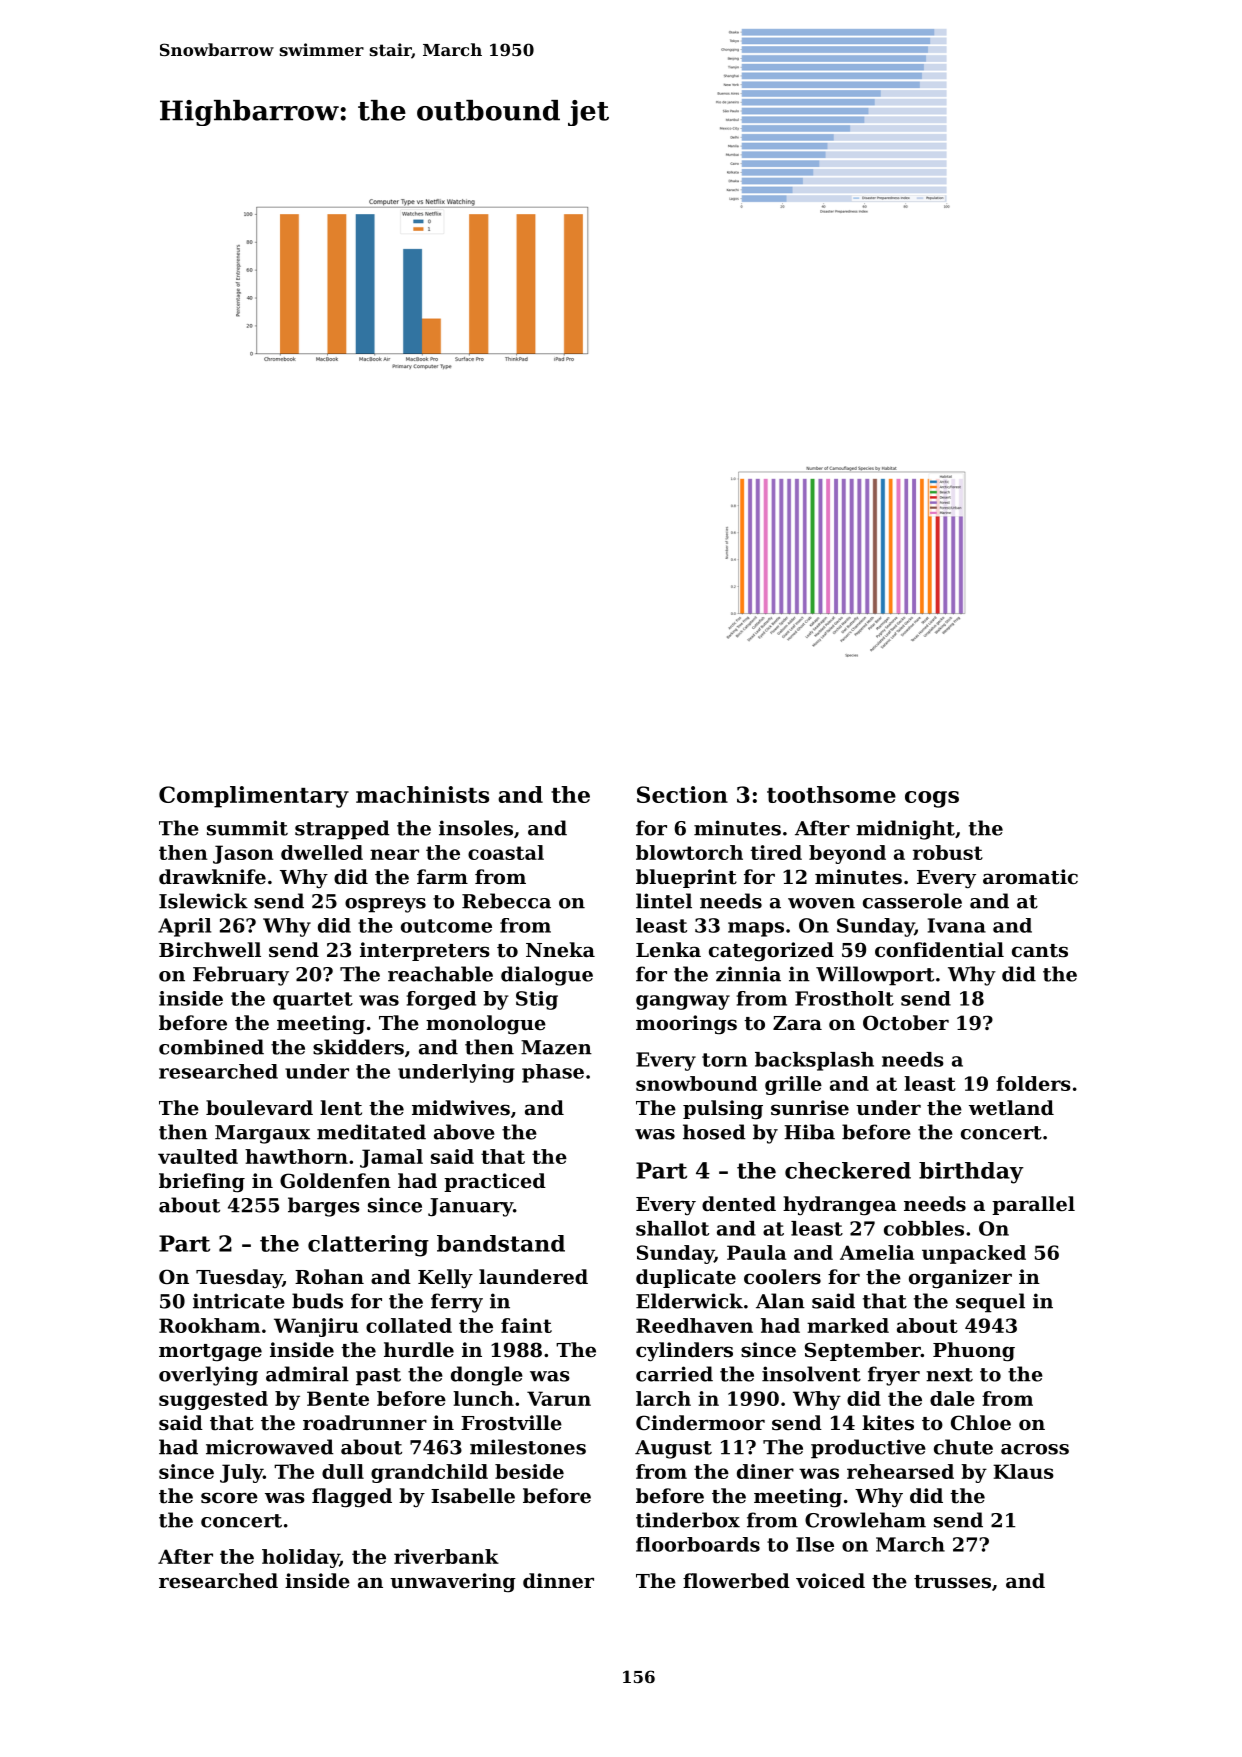  Describe the element at coordinates (324, 1207) in the screenshot. I see `barges` at that location.
